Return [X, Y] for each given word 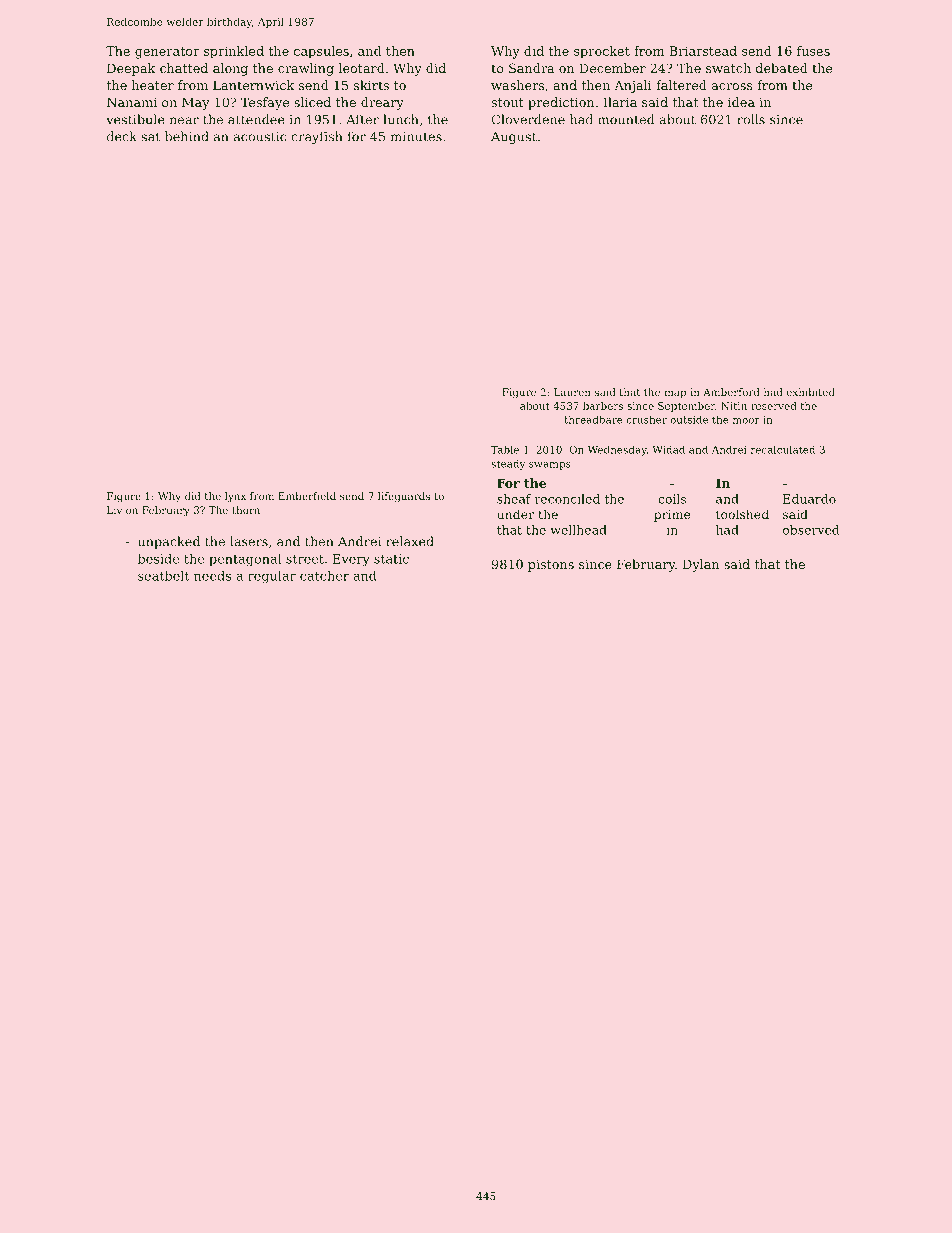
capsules [321, 52]
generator [167, 53]
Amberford [731, 392]
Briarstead [703, 51]
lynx [235, 497]
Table [505, 450]
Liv [114, 510]
